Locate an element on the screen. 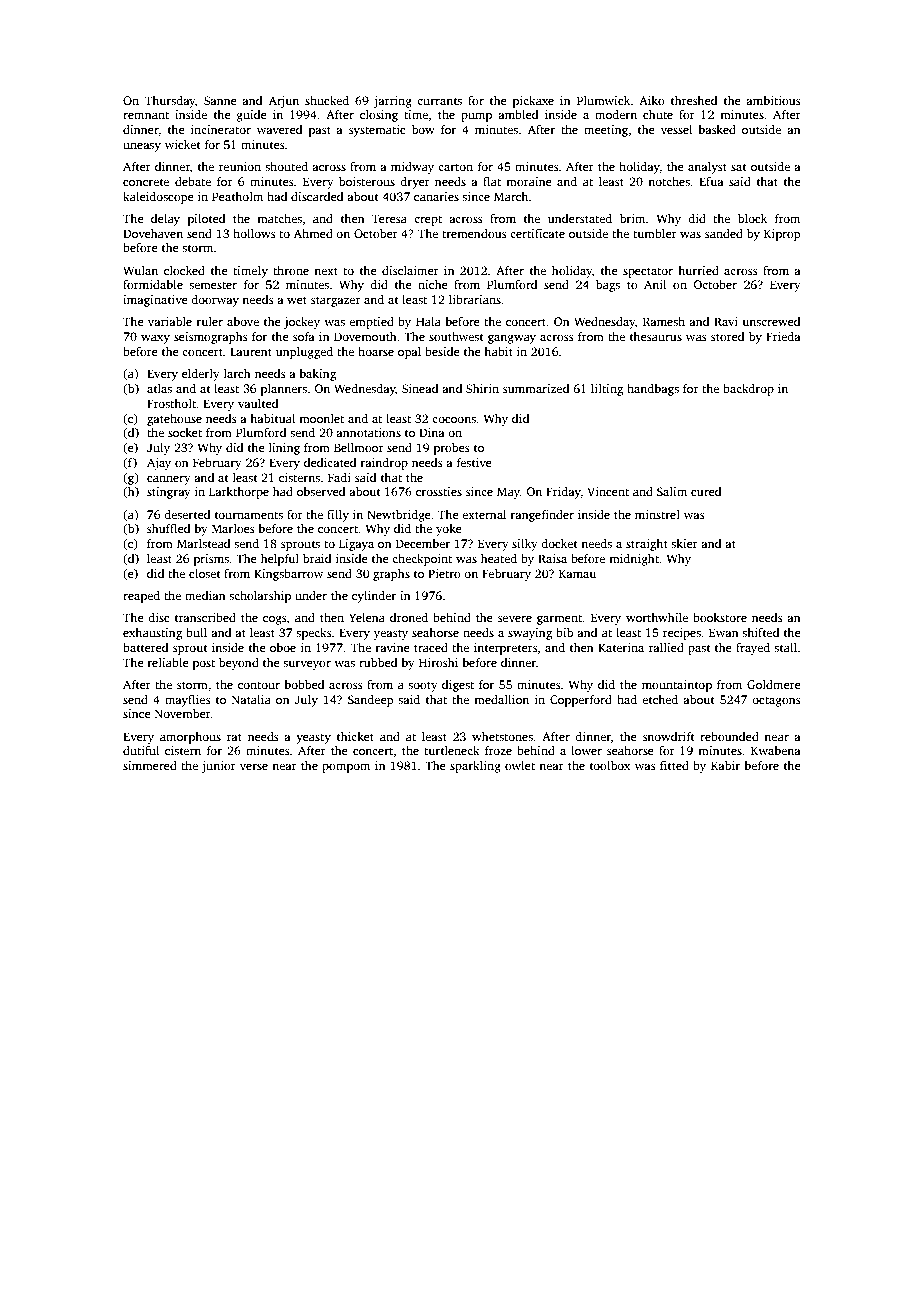 The height and width of the screenshot is (1308, 924). stored is located at coordinates (727, 336).
